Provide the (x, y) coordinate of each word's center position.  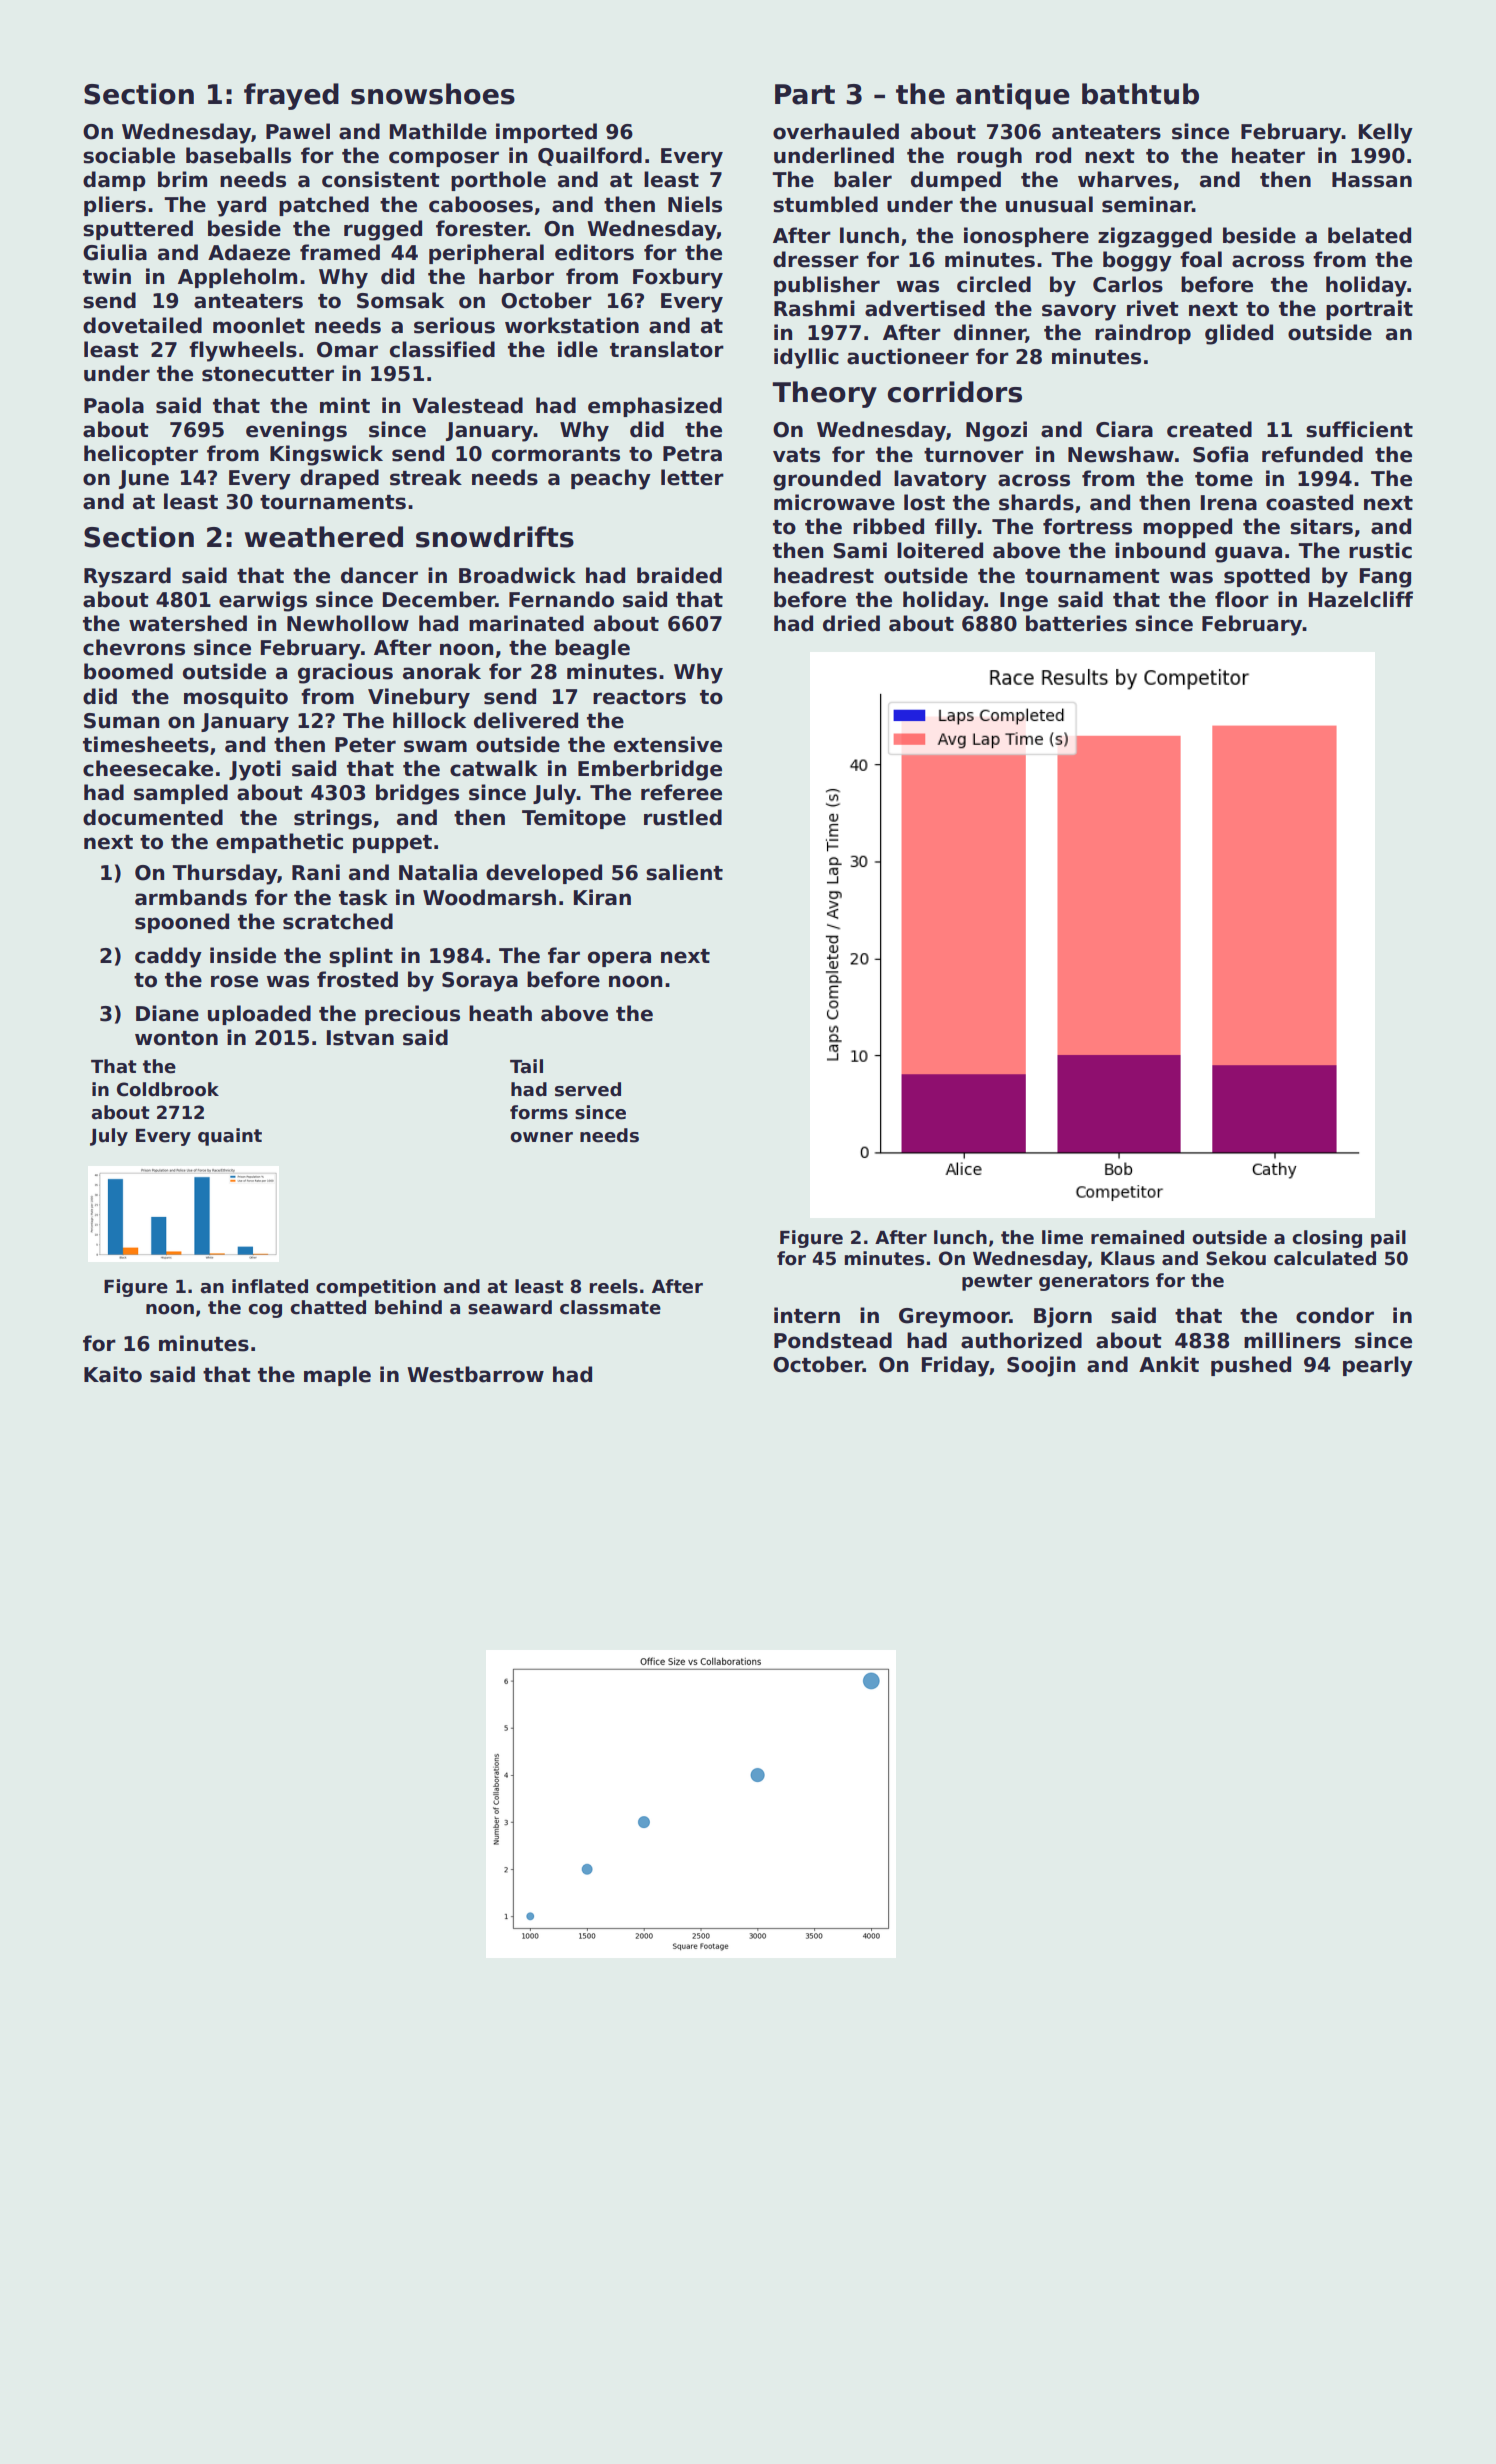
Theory (824, 394)
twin (107, 276)
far (564, 955)
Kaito (113, 1374)
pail (1388, 1239)
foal (1201, 259)
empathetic (279, 843)
